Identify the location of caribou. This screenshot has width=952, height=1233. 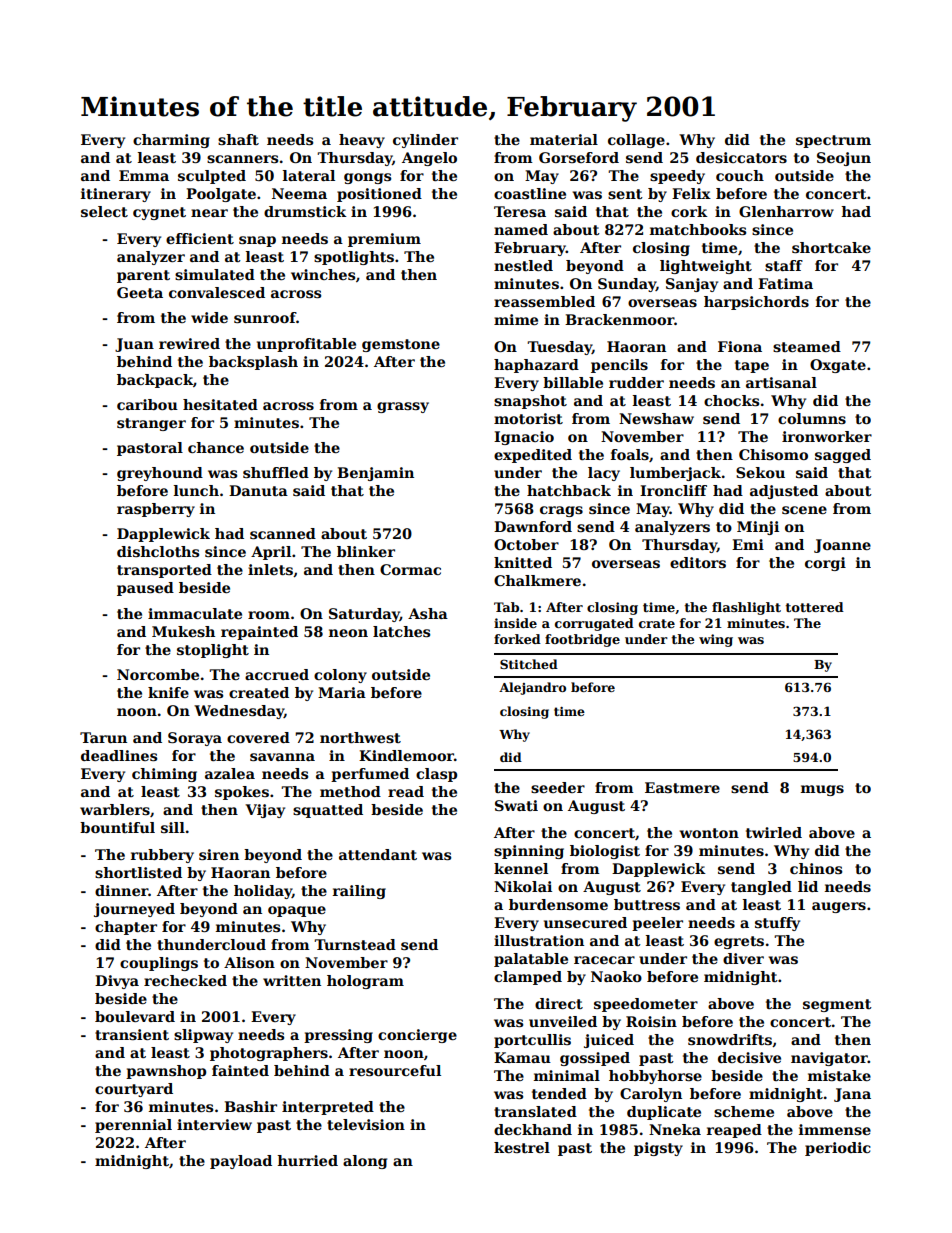
(147, 404).
